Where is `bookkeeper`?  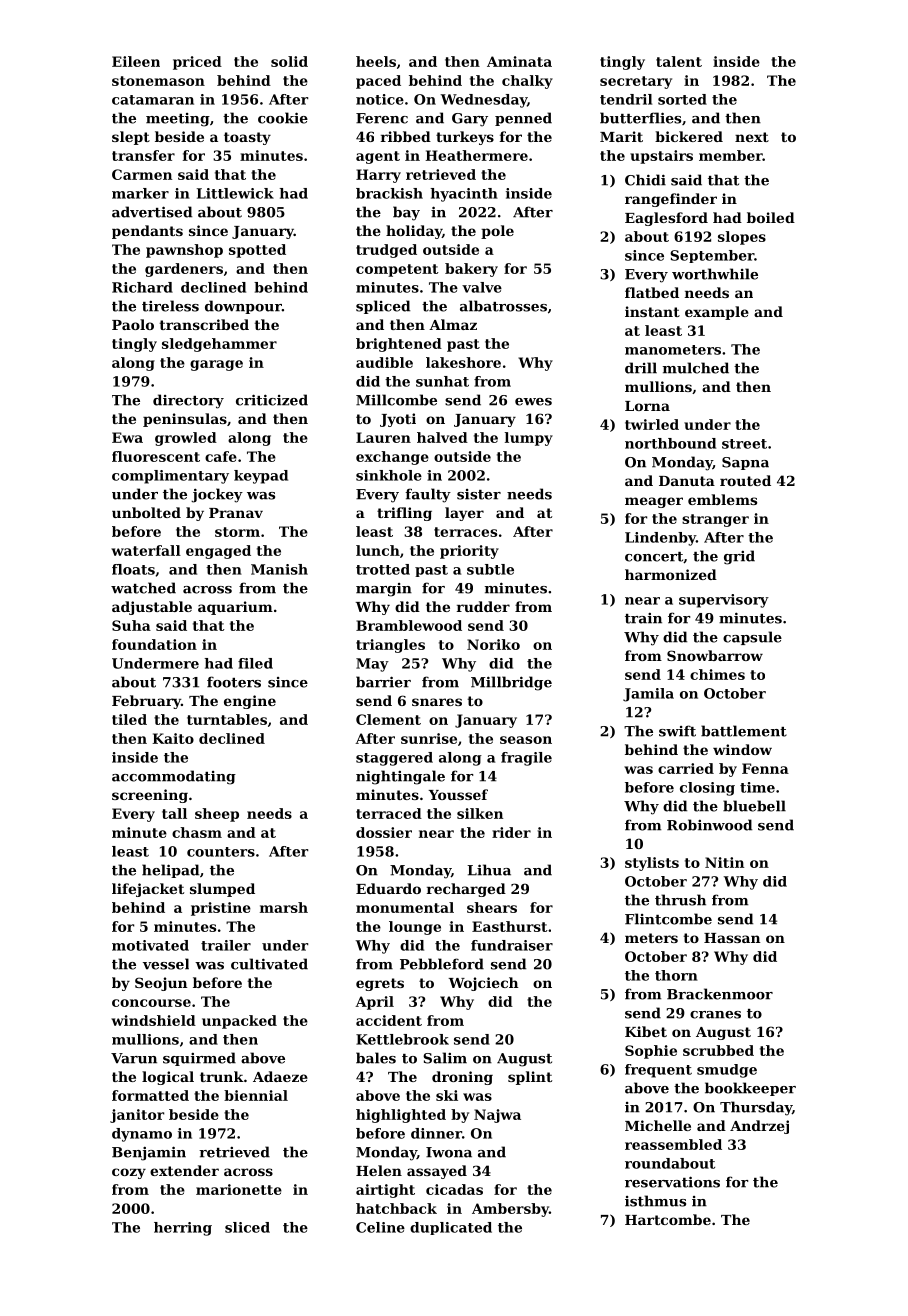 bookkeeper is located at coordinates (750, 1089).
